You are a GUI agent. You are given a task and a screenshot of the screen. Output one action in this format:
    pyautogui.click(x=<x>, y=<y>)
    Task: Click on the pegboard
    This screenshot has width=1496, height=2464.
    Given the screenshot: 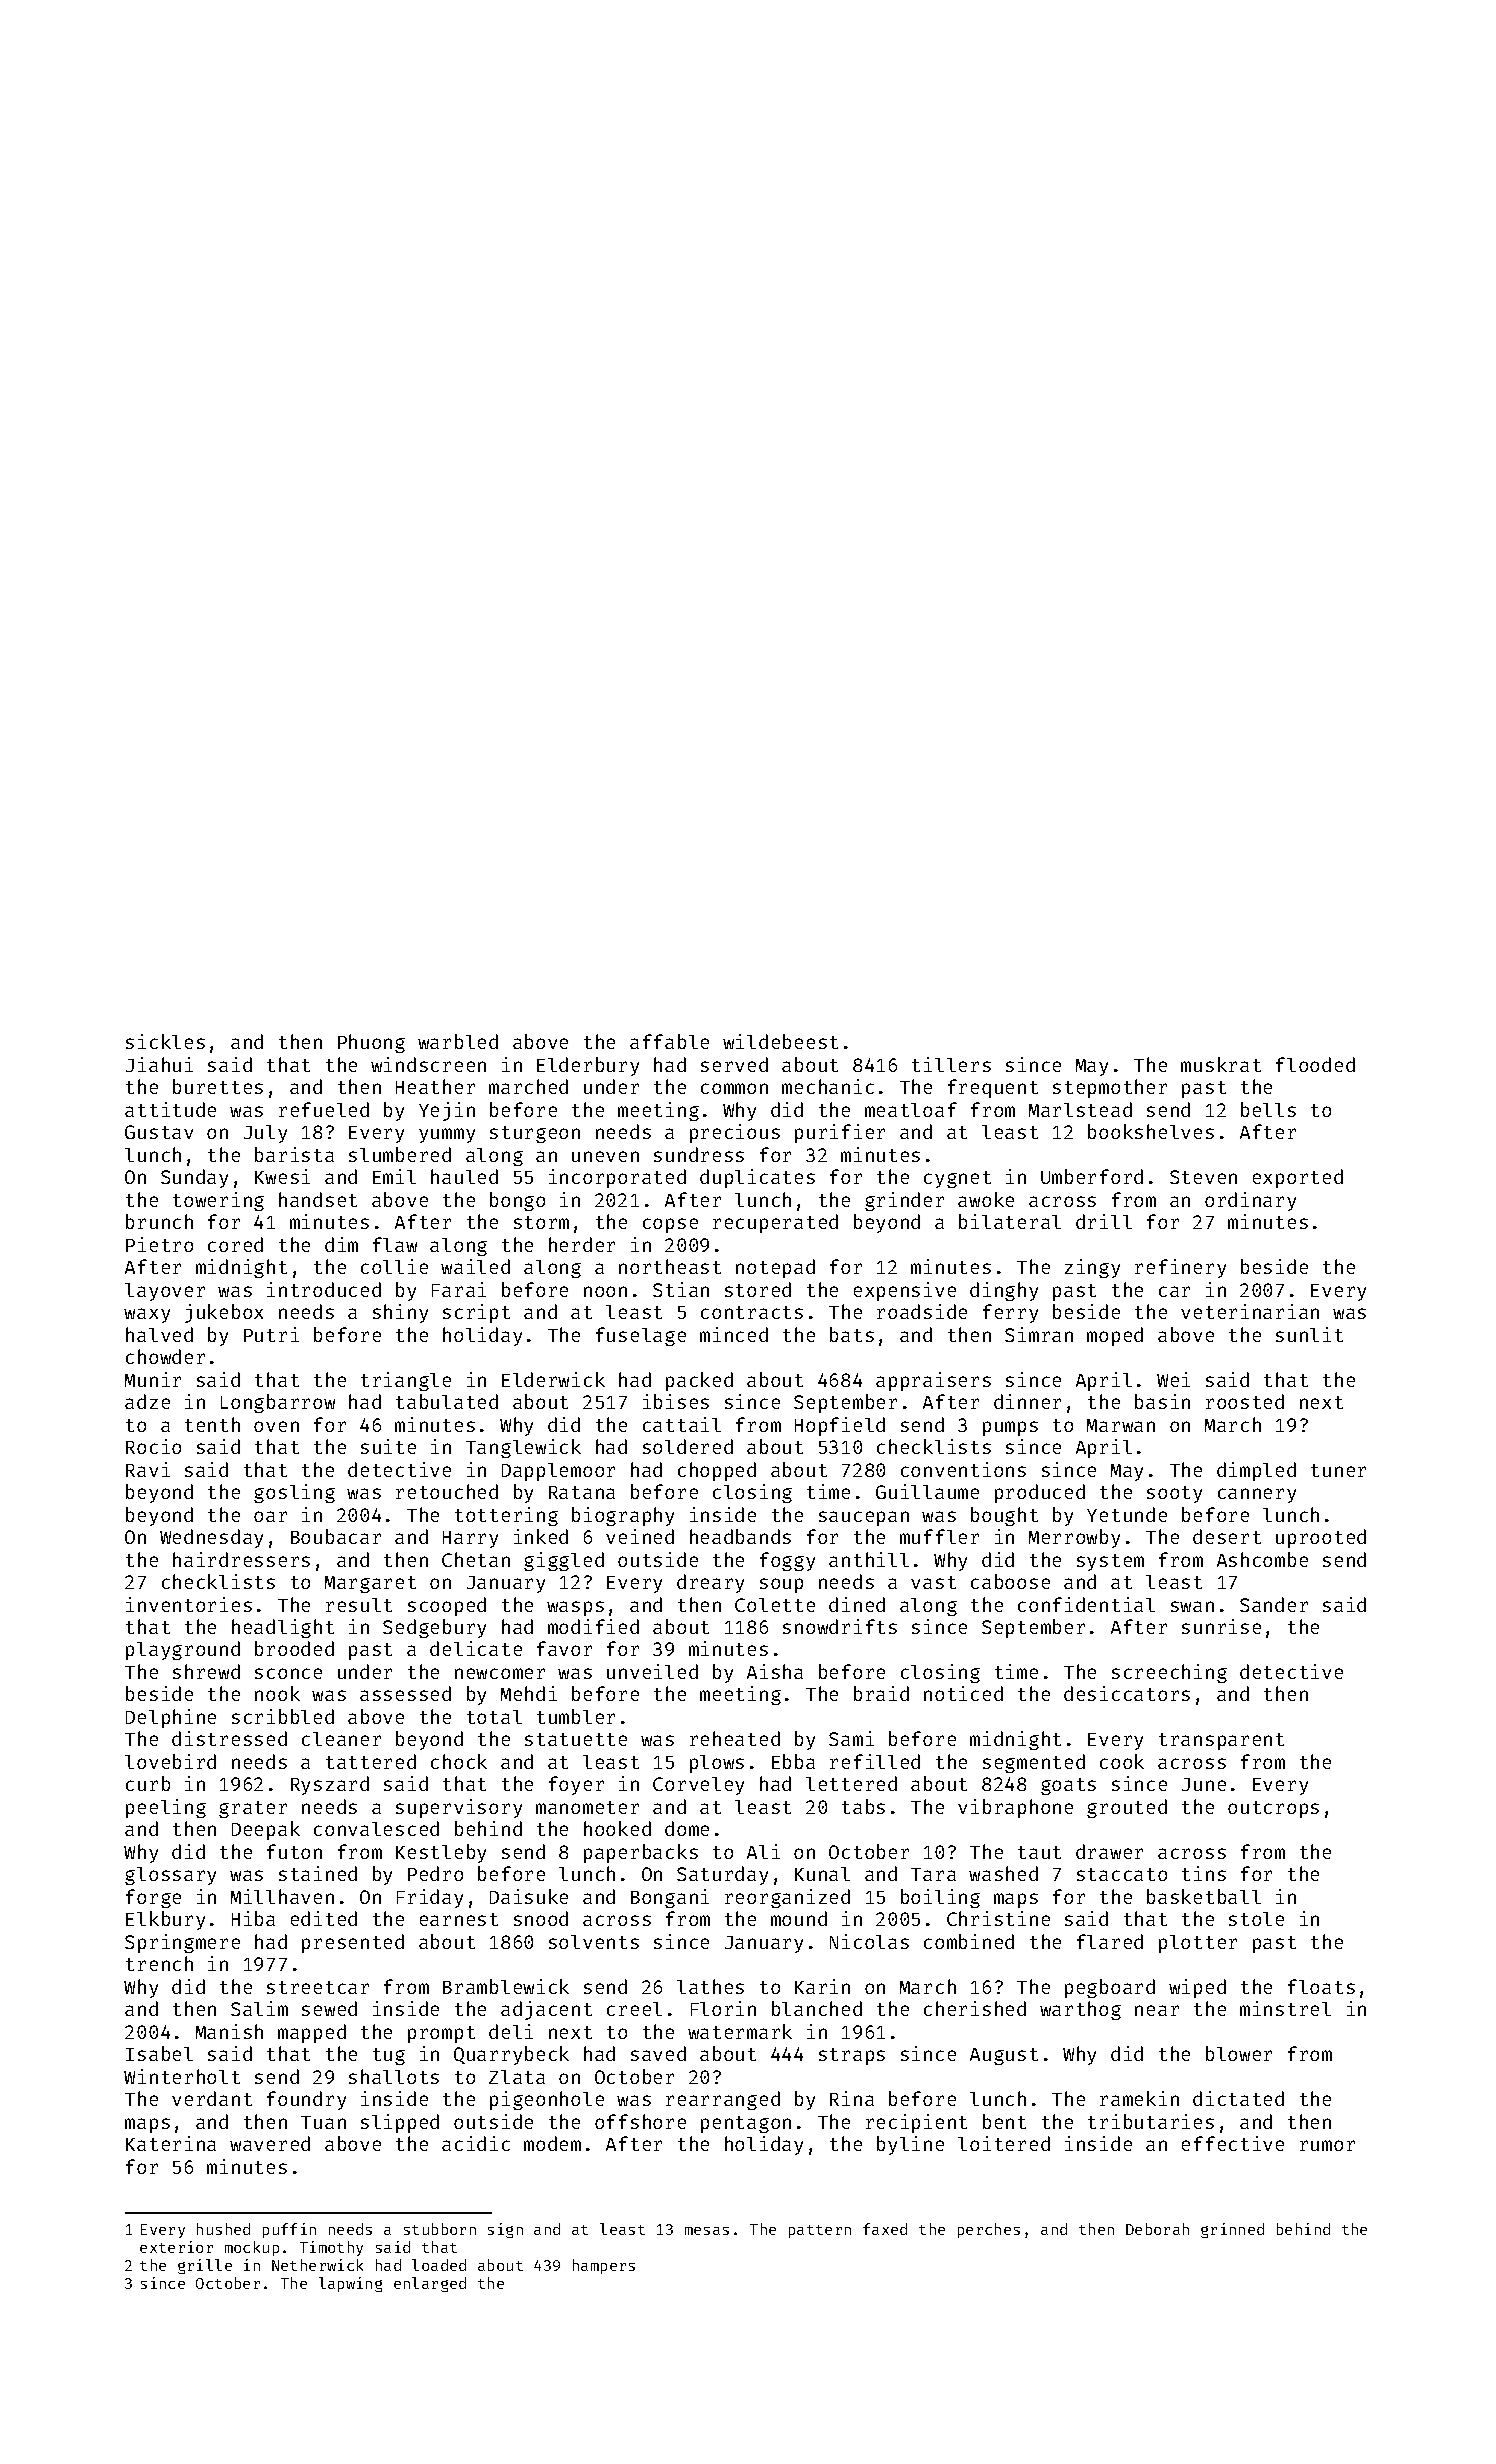 What is the action you would take?
    pyautogui.click(x=1110, y=1988)
